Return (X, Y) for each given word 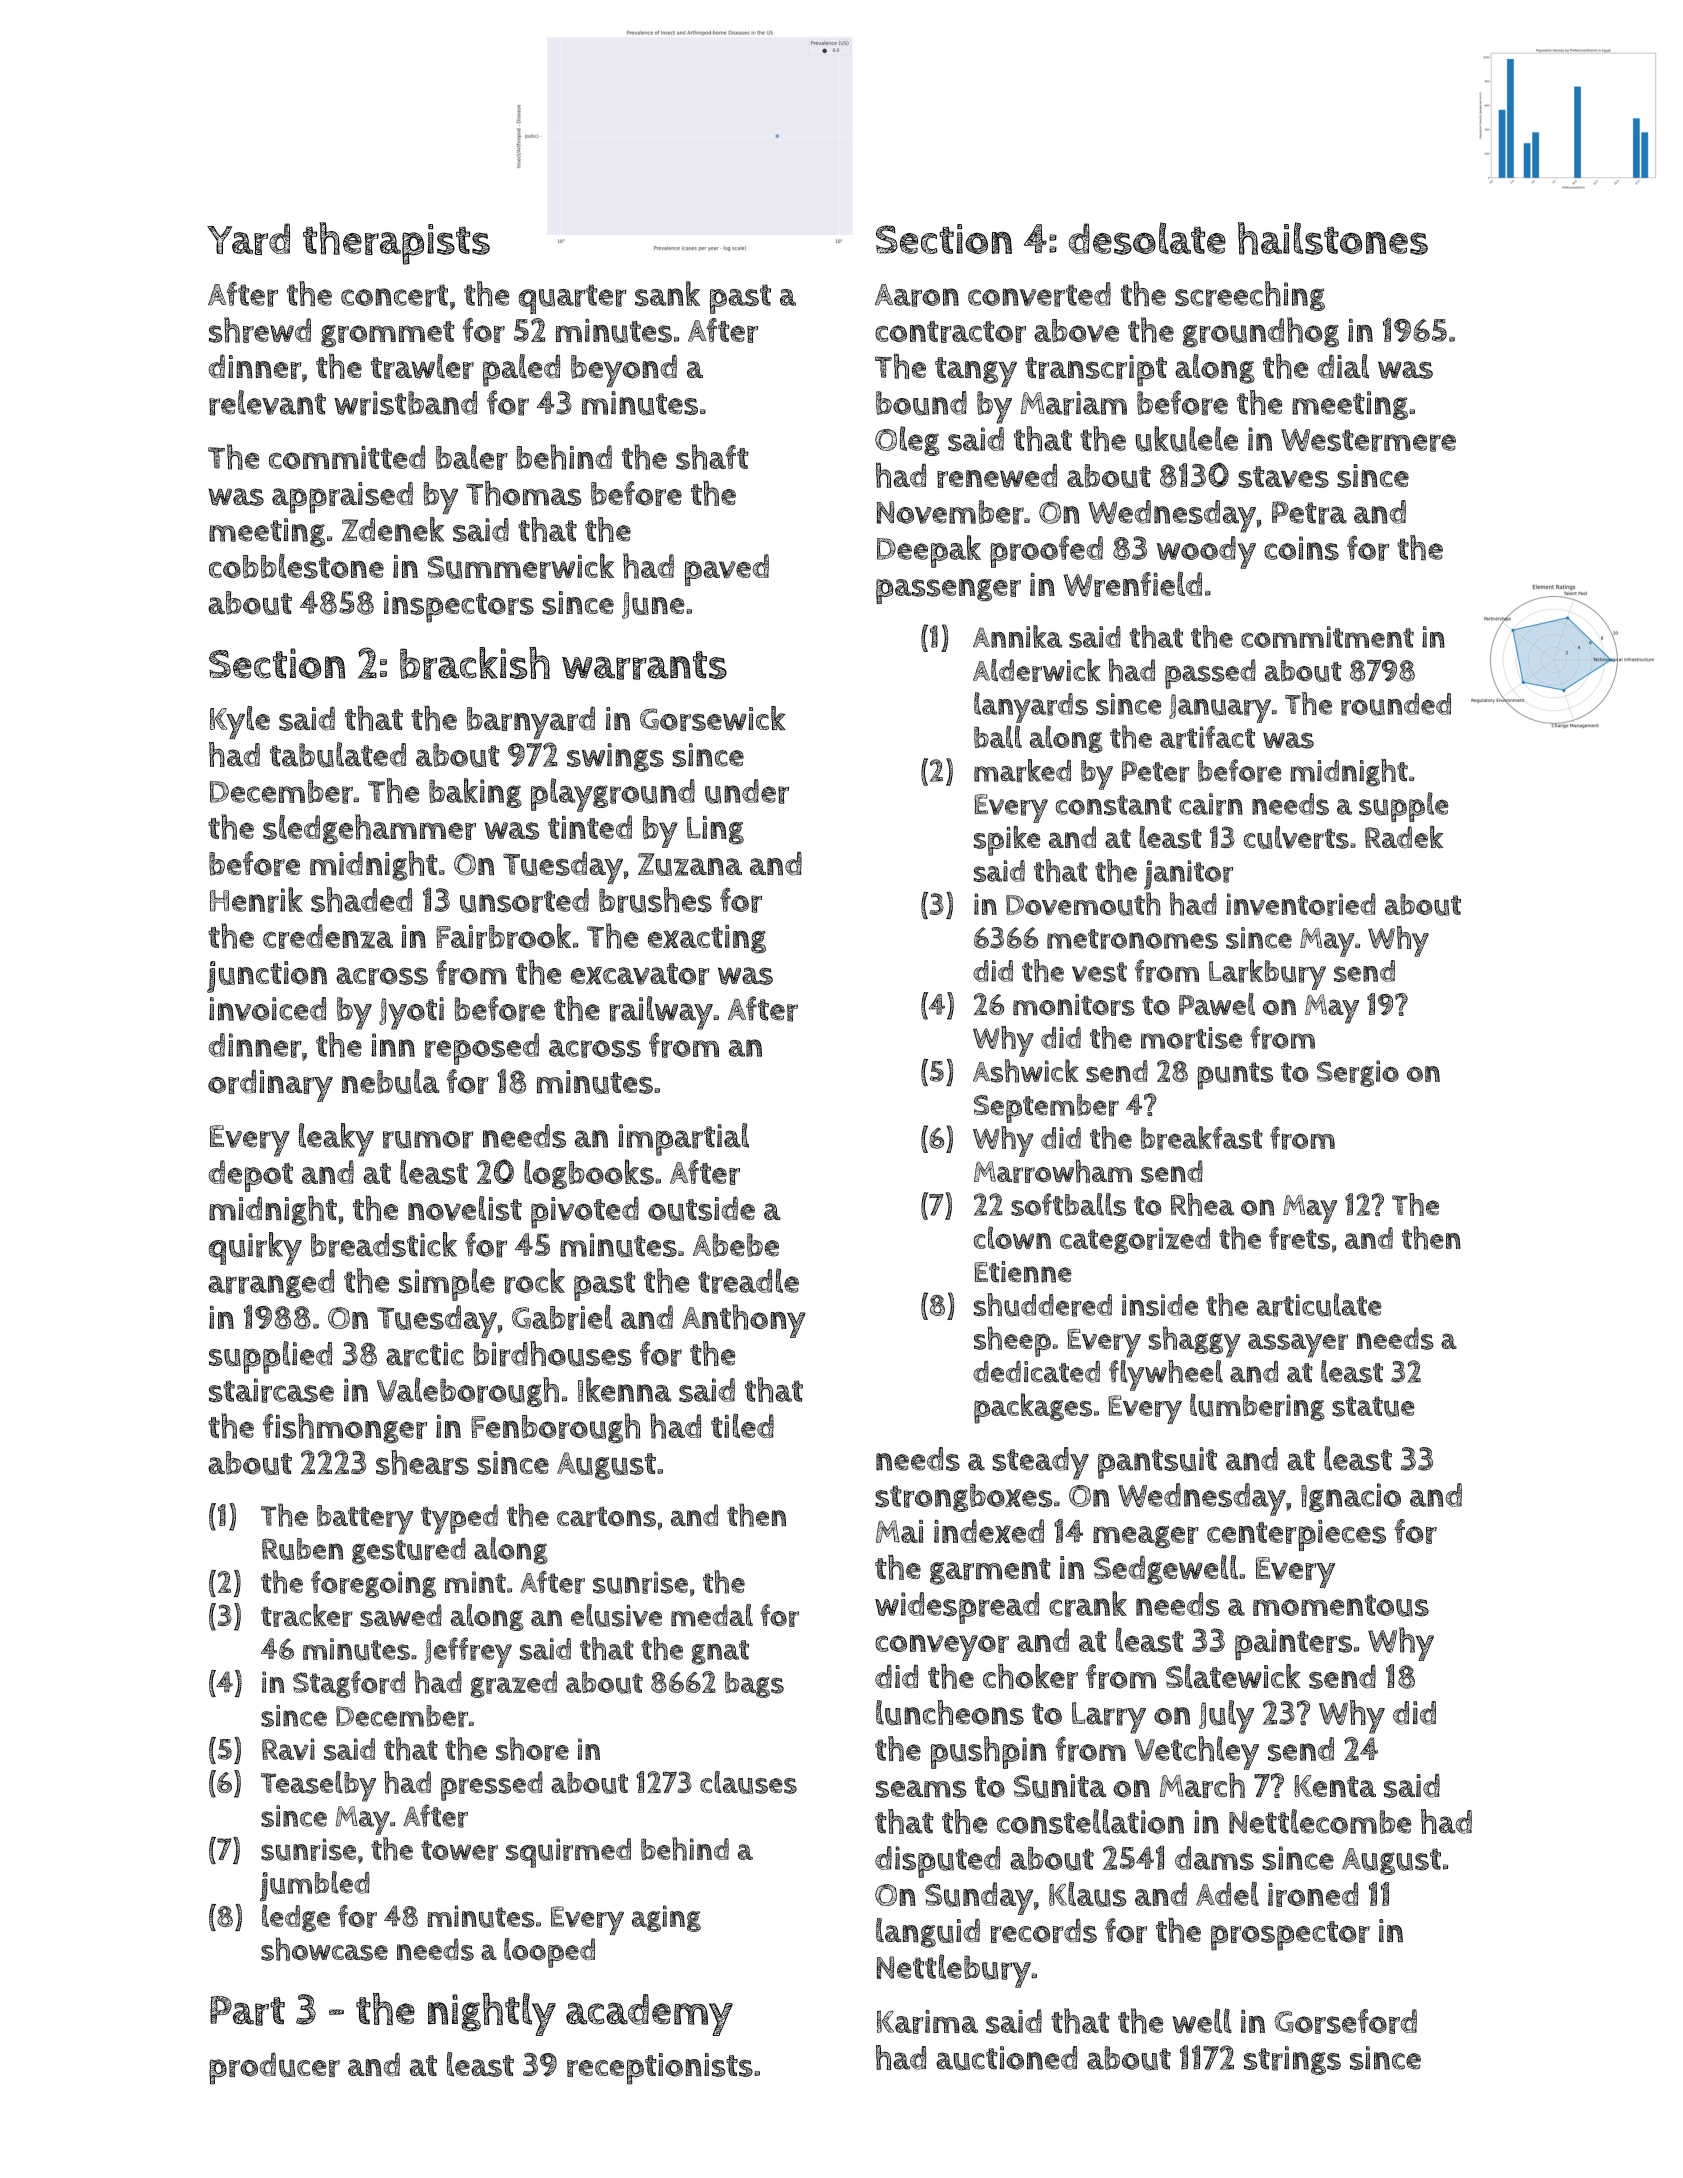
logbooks (589, 1174)
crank (1088, 1604)
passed (1210, 674)
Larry (1109, 1718)
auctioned (1006, 2058)
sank (667, 294)
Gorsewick (713, 718)
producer (274, 2068)
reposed (482, 1049)
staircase (271, 1390)
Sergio (1358, 1073)
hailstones (1333, 238)
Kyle (240, 722)
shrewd (260, 330)
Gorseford (1345, 2021)
